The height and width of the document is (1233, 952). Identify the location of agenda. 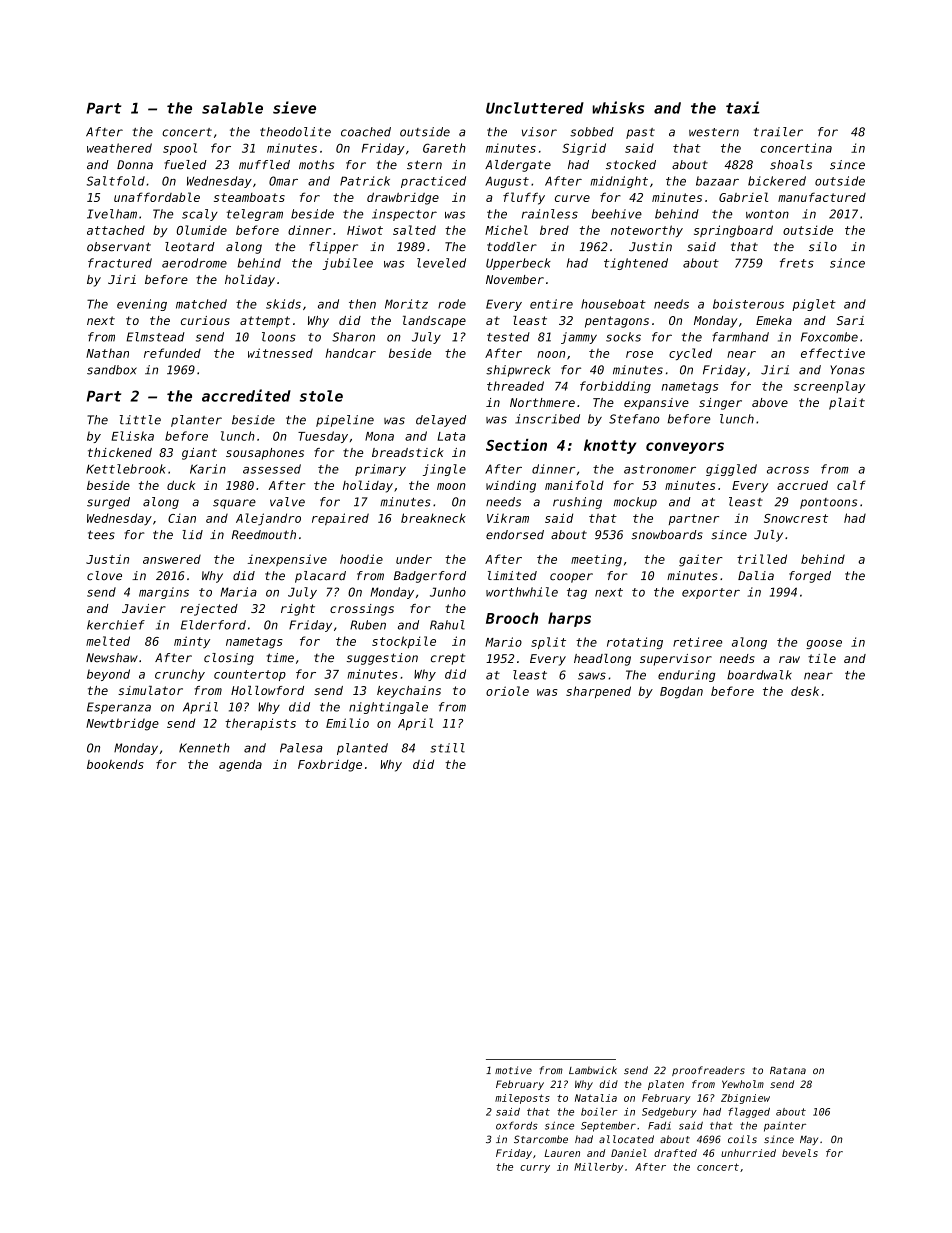
(240, 765).
